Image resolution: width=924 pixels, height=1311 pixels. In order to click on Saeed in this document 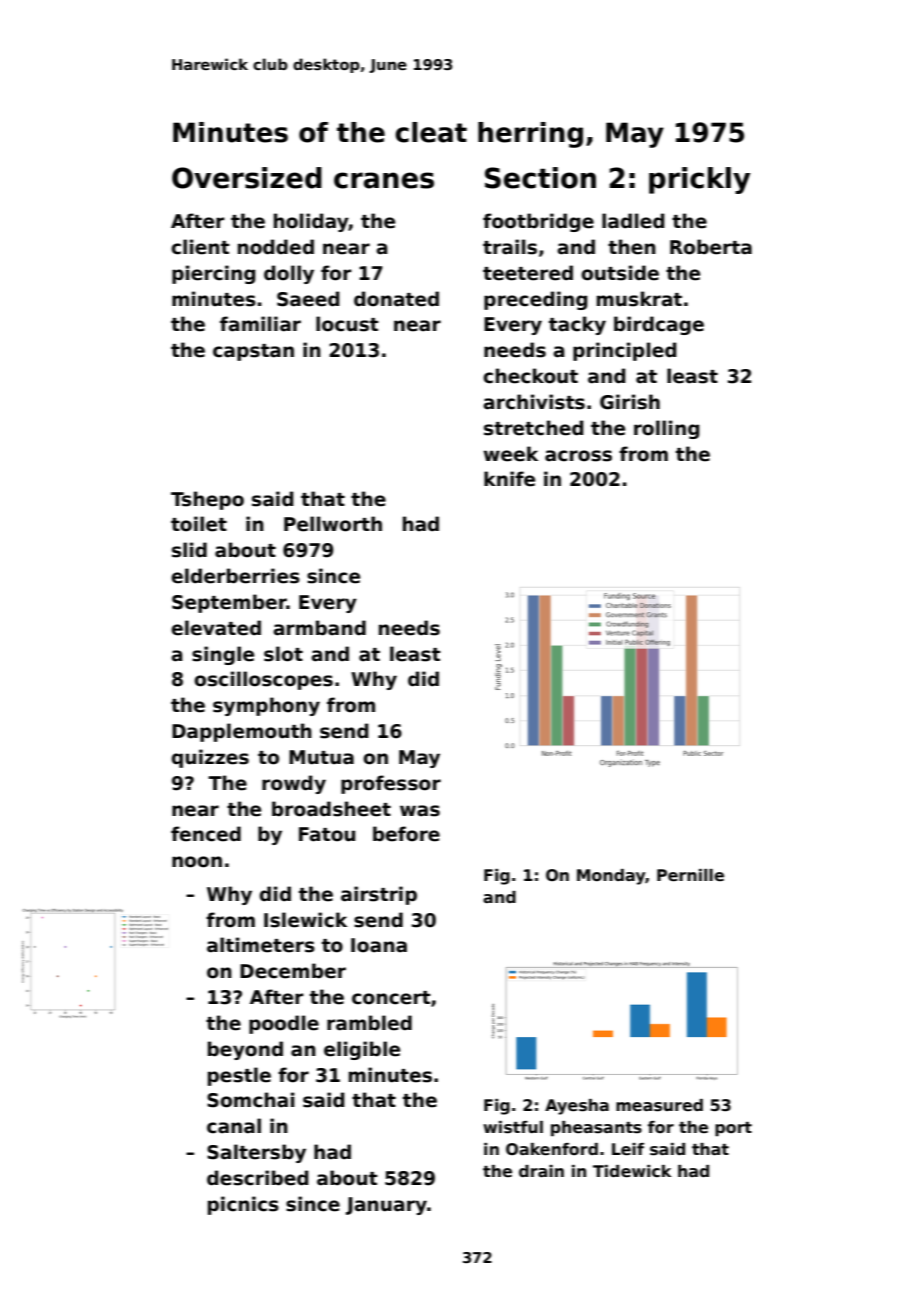, I will do `click(308, 299)`.
